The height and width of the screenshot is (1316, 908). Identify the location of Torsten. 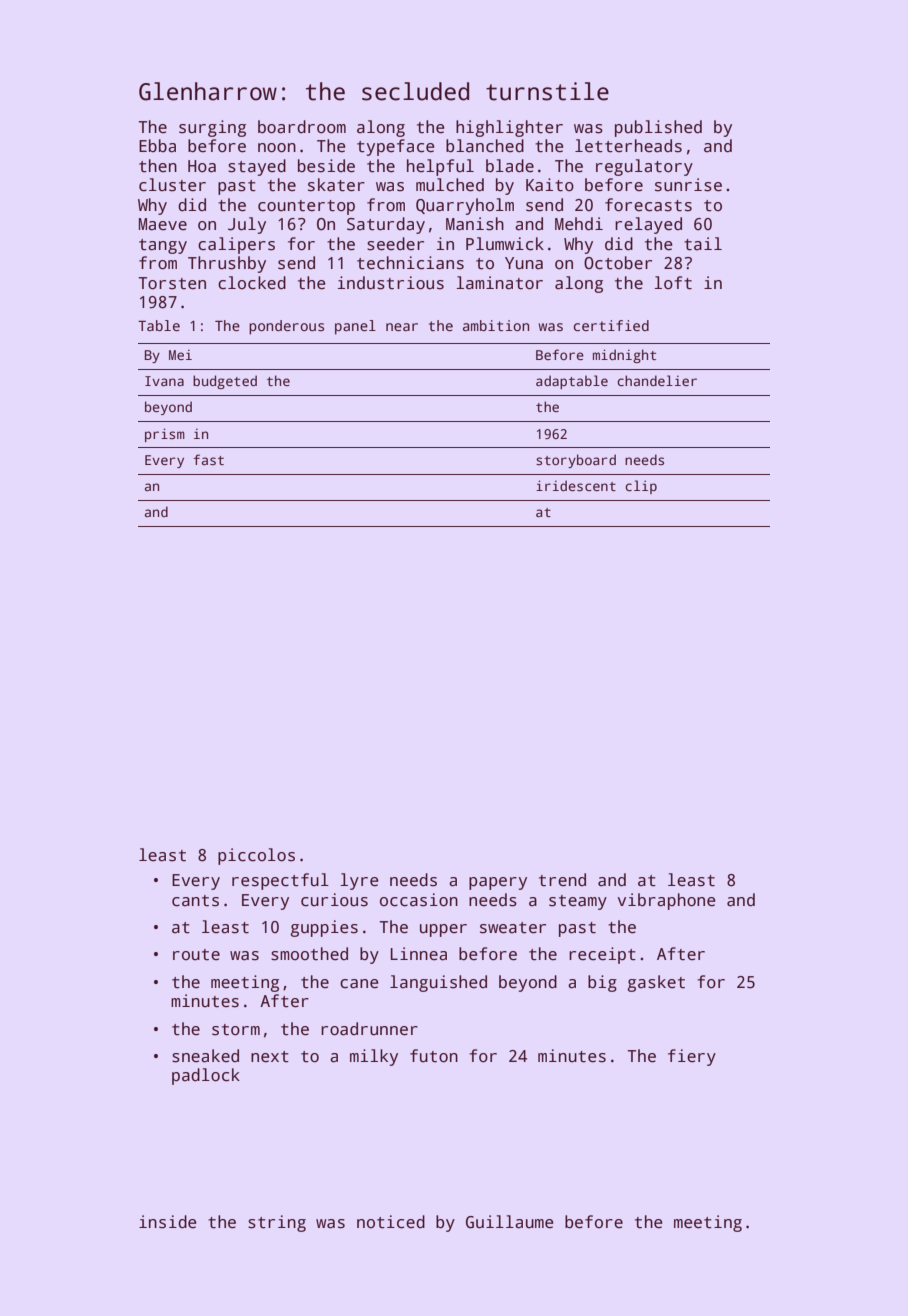
(172, 283).
